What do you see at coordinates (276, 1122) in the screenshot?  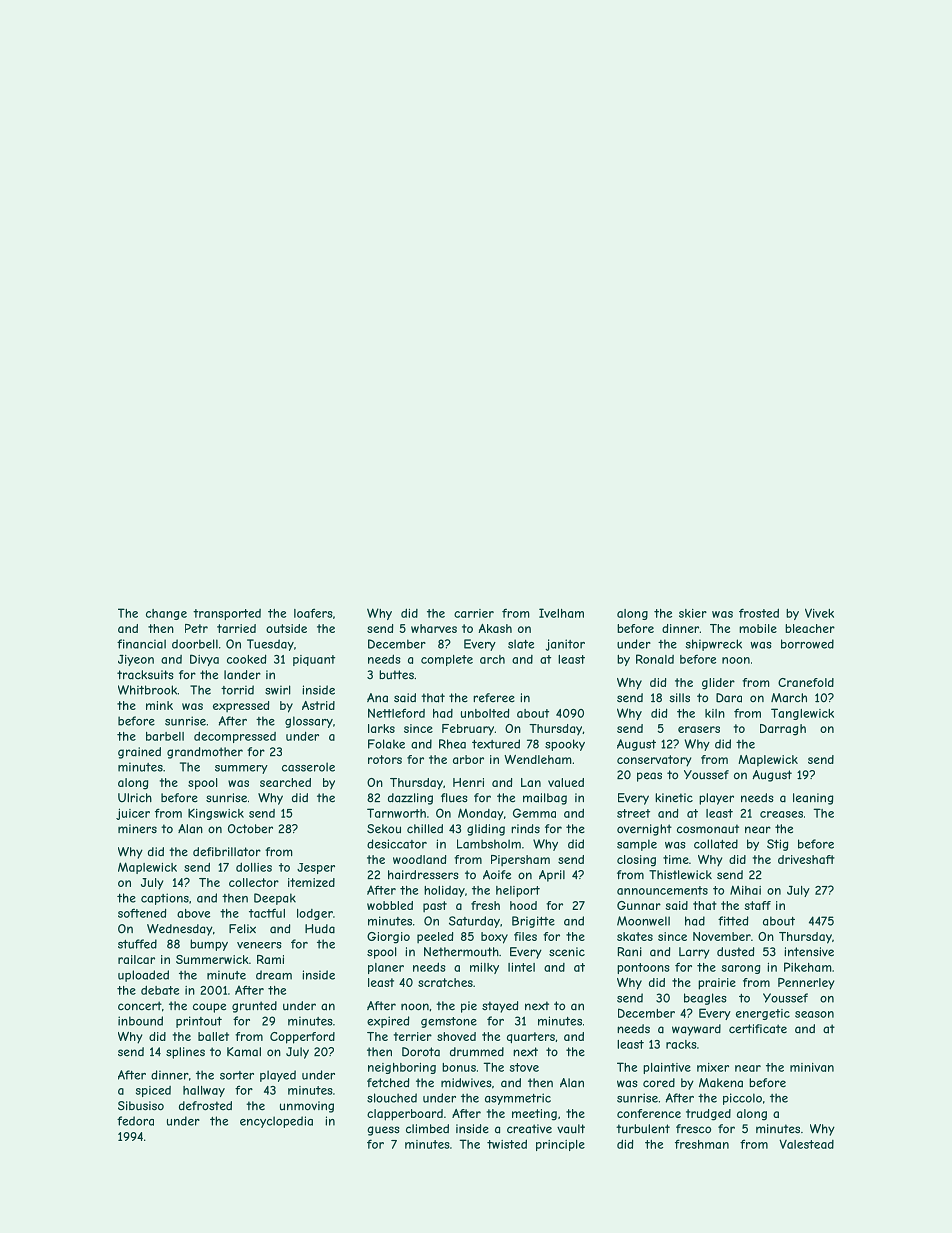 I see `encyclopedia` at bounding box center [276, 1122].
